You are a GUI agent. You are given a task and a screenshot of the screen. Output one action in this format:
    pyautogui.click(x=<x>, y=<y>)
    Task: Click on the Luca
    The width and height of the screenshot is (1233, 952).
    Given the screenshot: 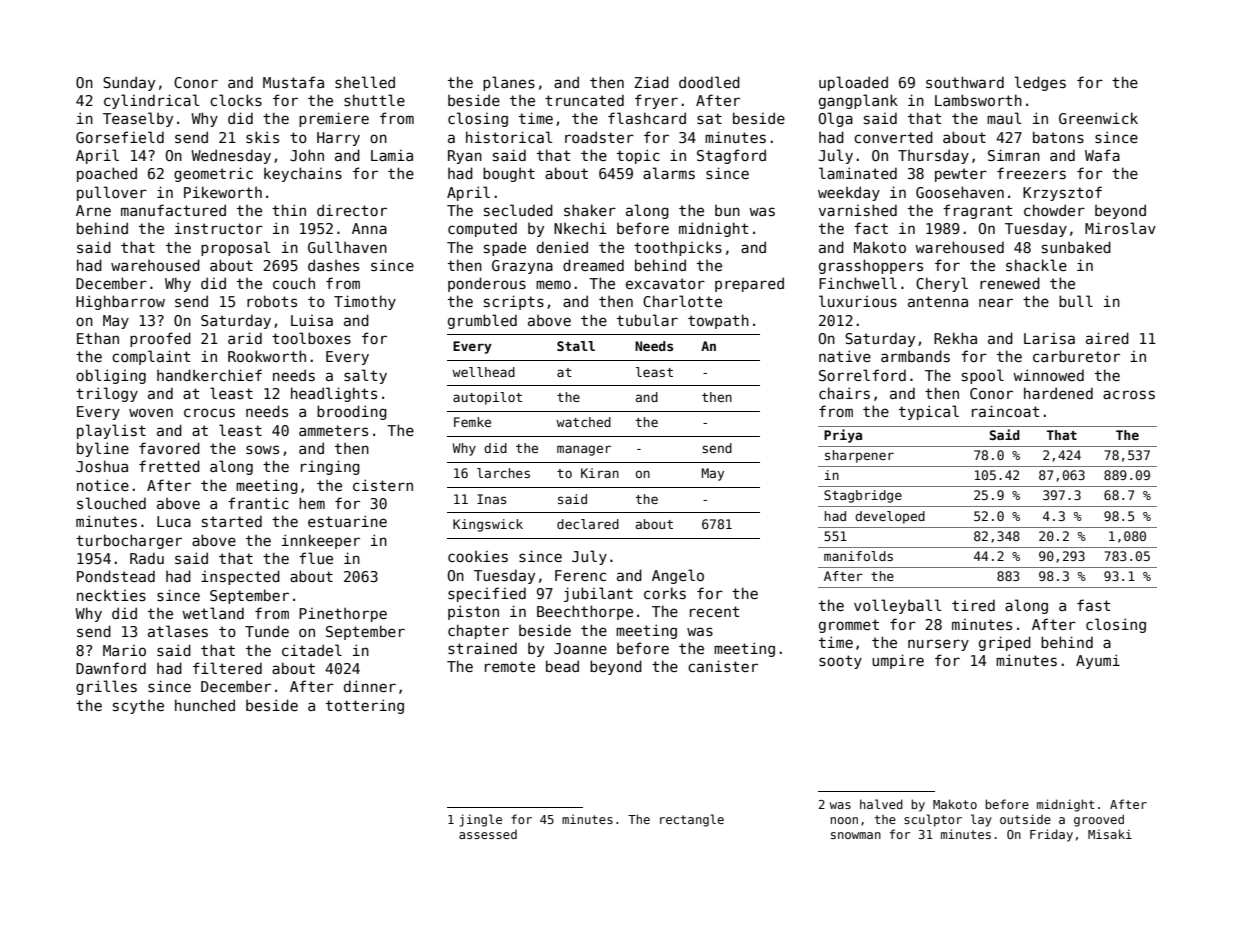 What is the action you would take?
    pyautogui.click(x=174, y=521)
